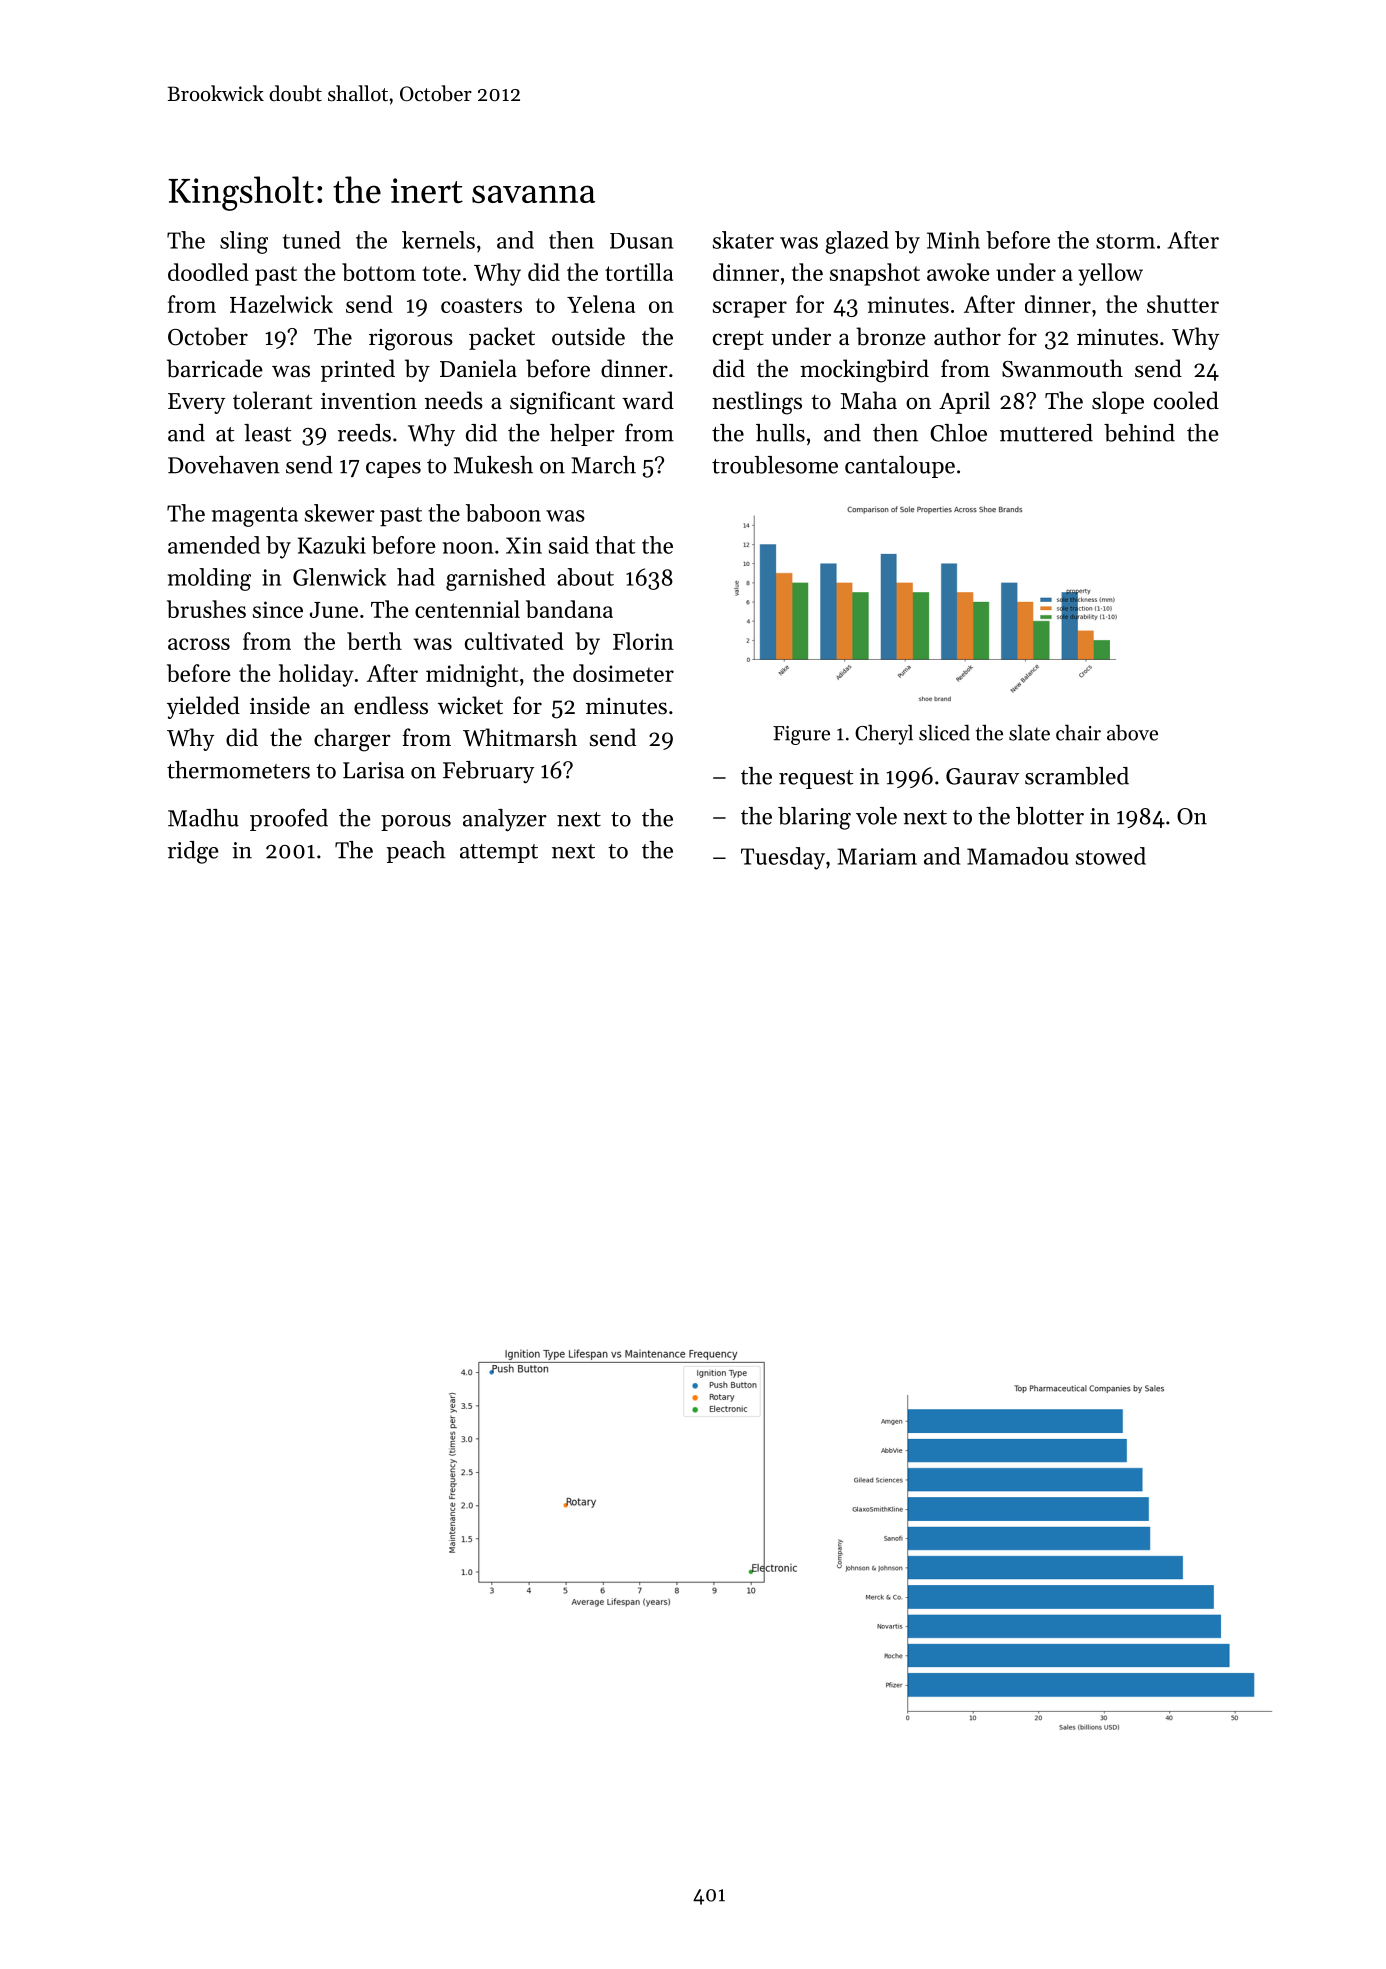 The width and height of the screenshot is (1386, 1969). I want to click on ridge, so click(193, 852).
